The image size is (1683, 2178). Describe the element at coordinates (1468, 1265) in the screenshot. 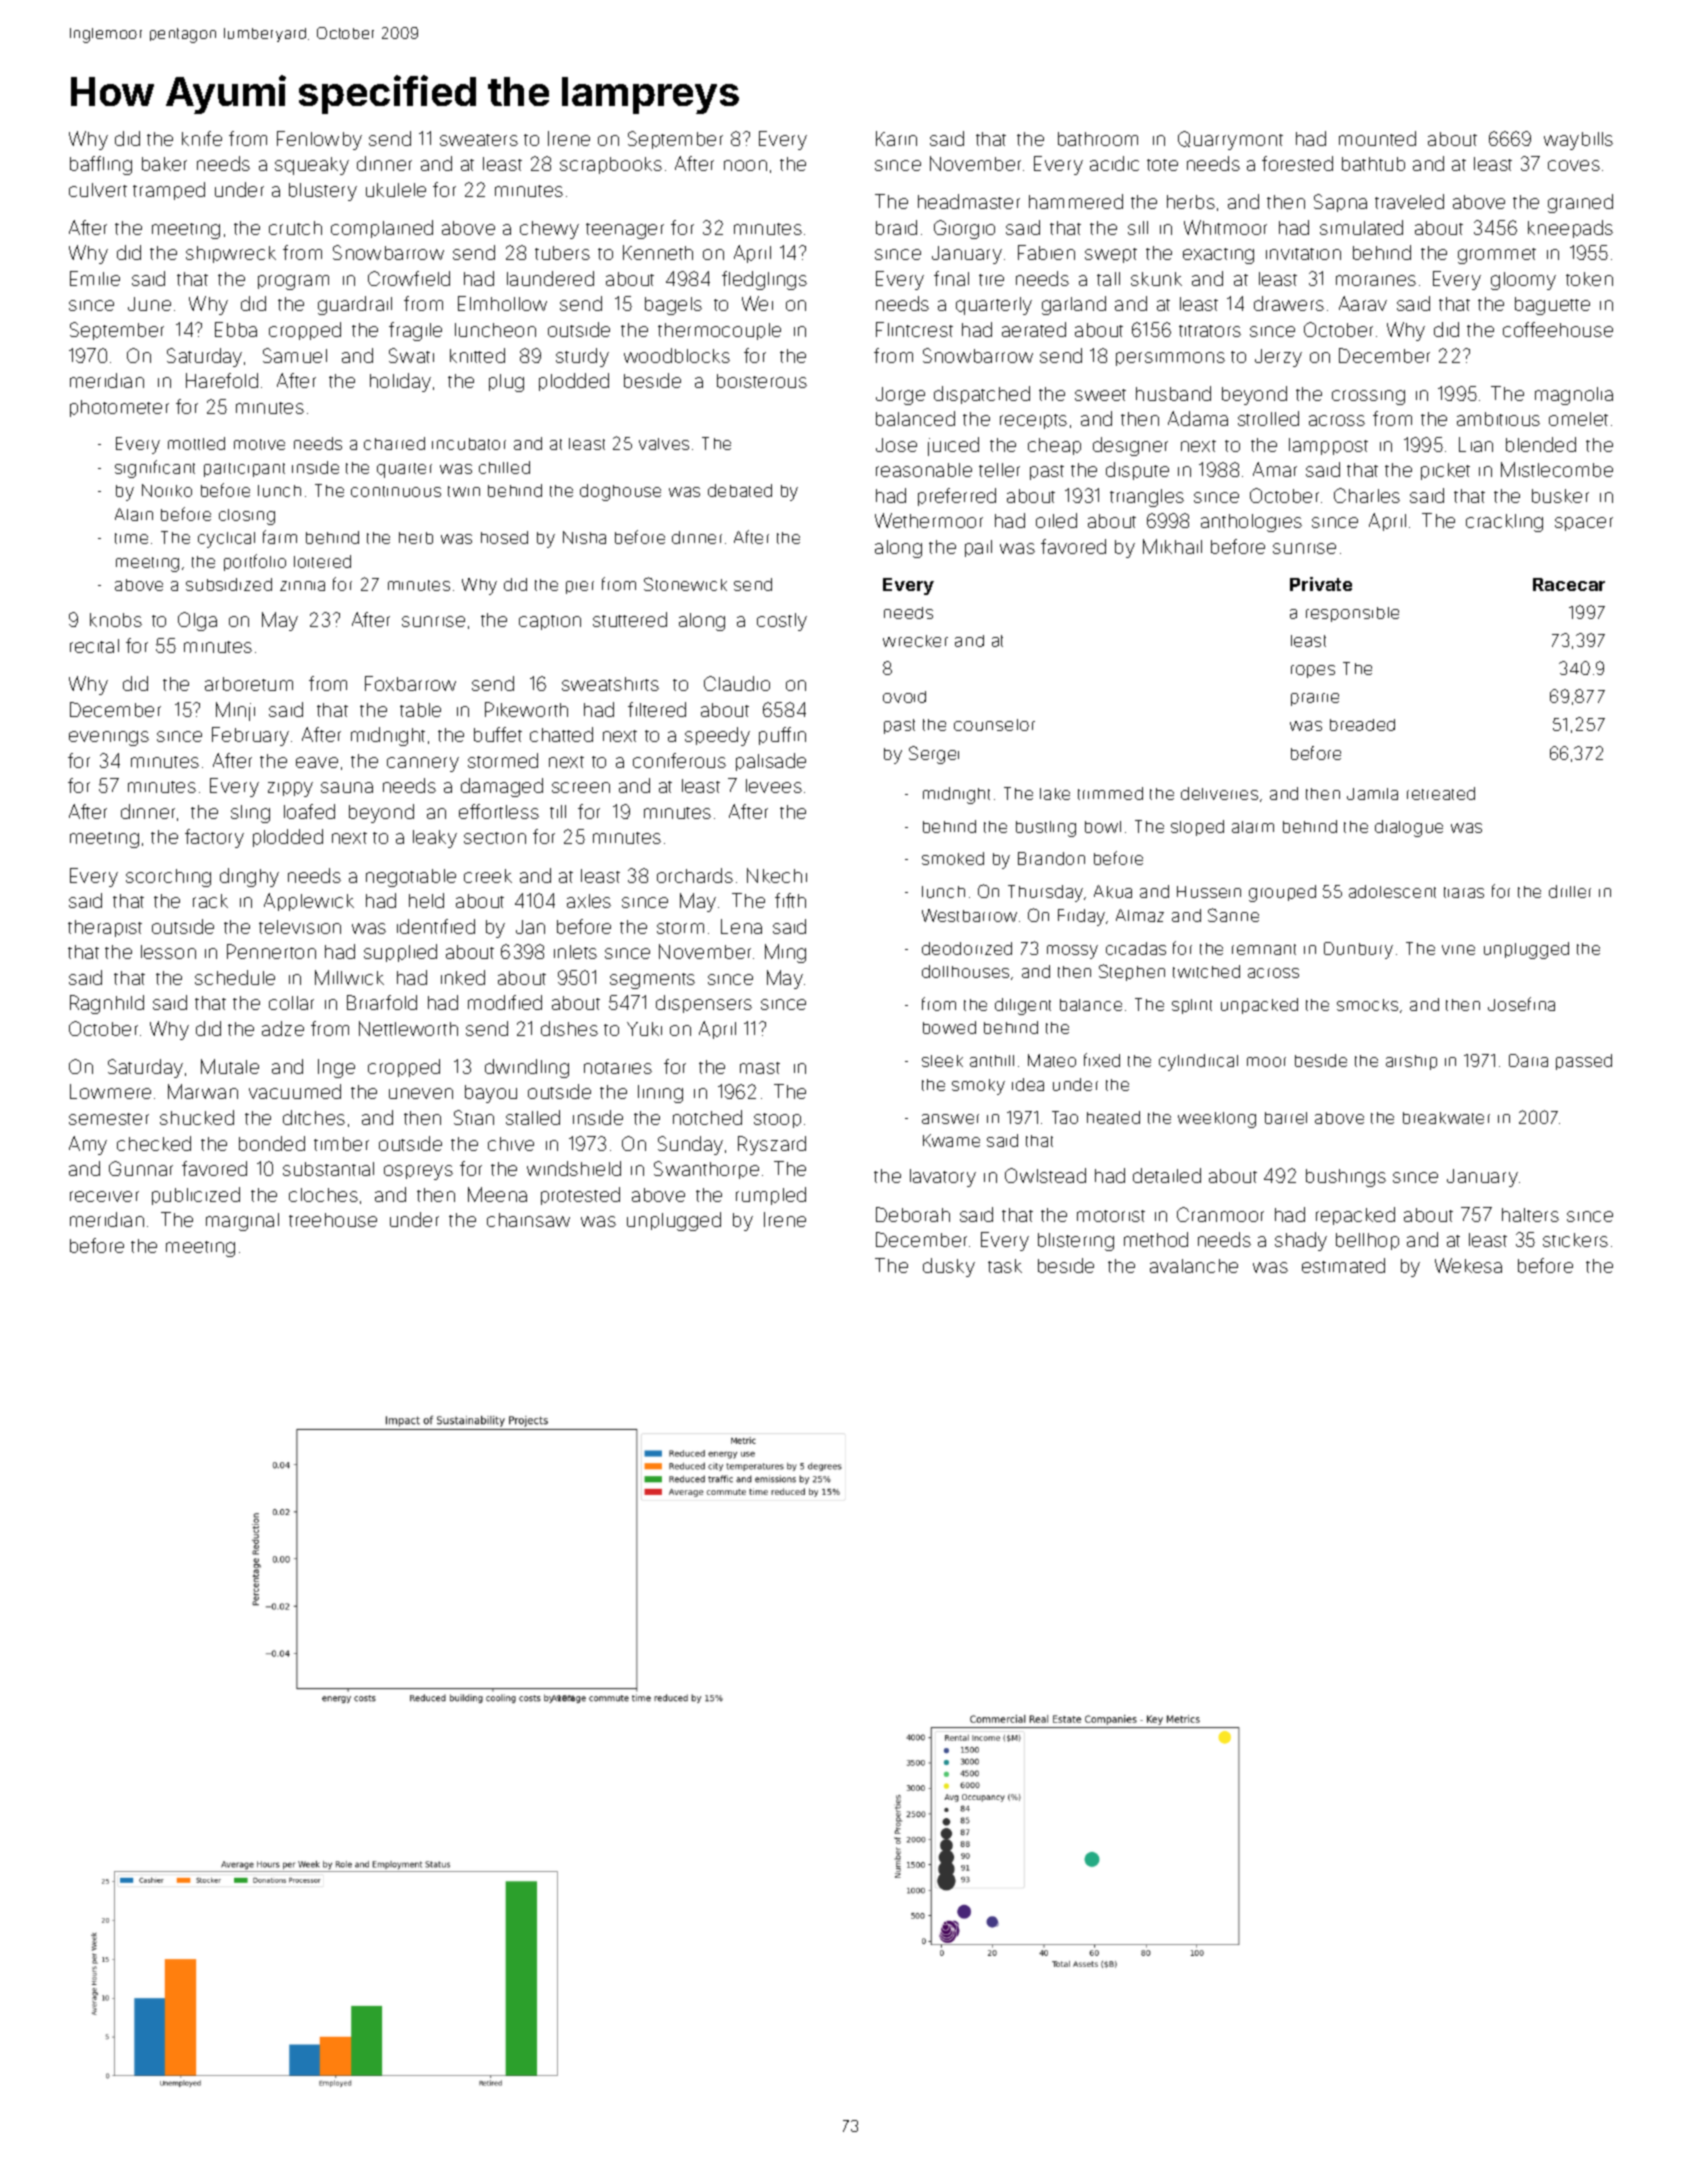

I see `Wekesa` at that location.
